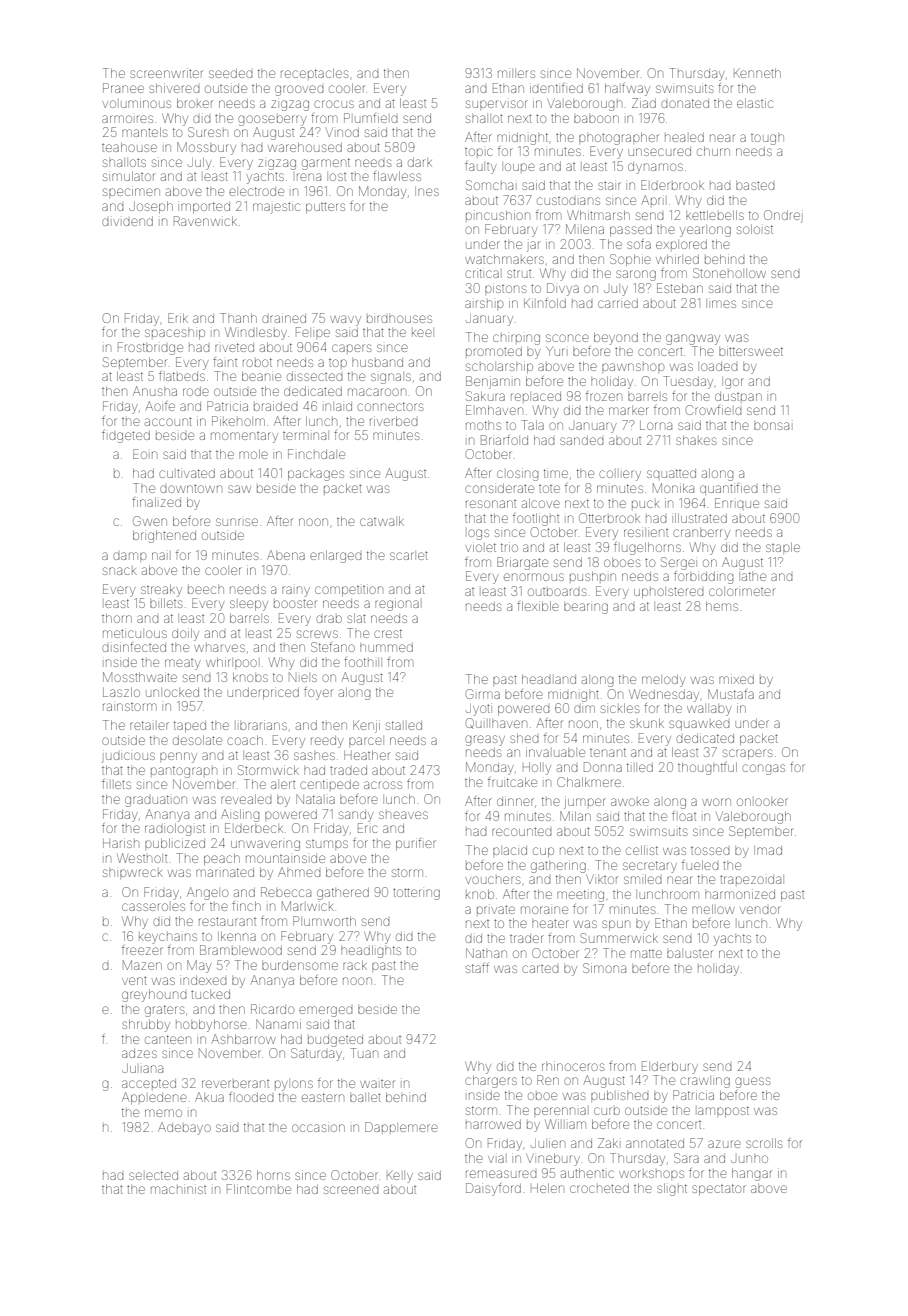 This page has width=908, height=1316. Describe the element at coordinates (187, 473) in the page. I see `cultivated` at that location.
